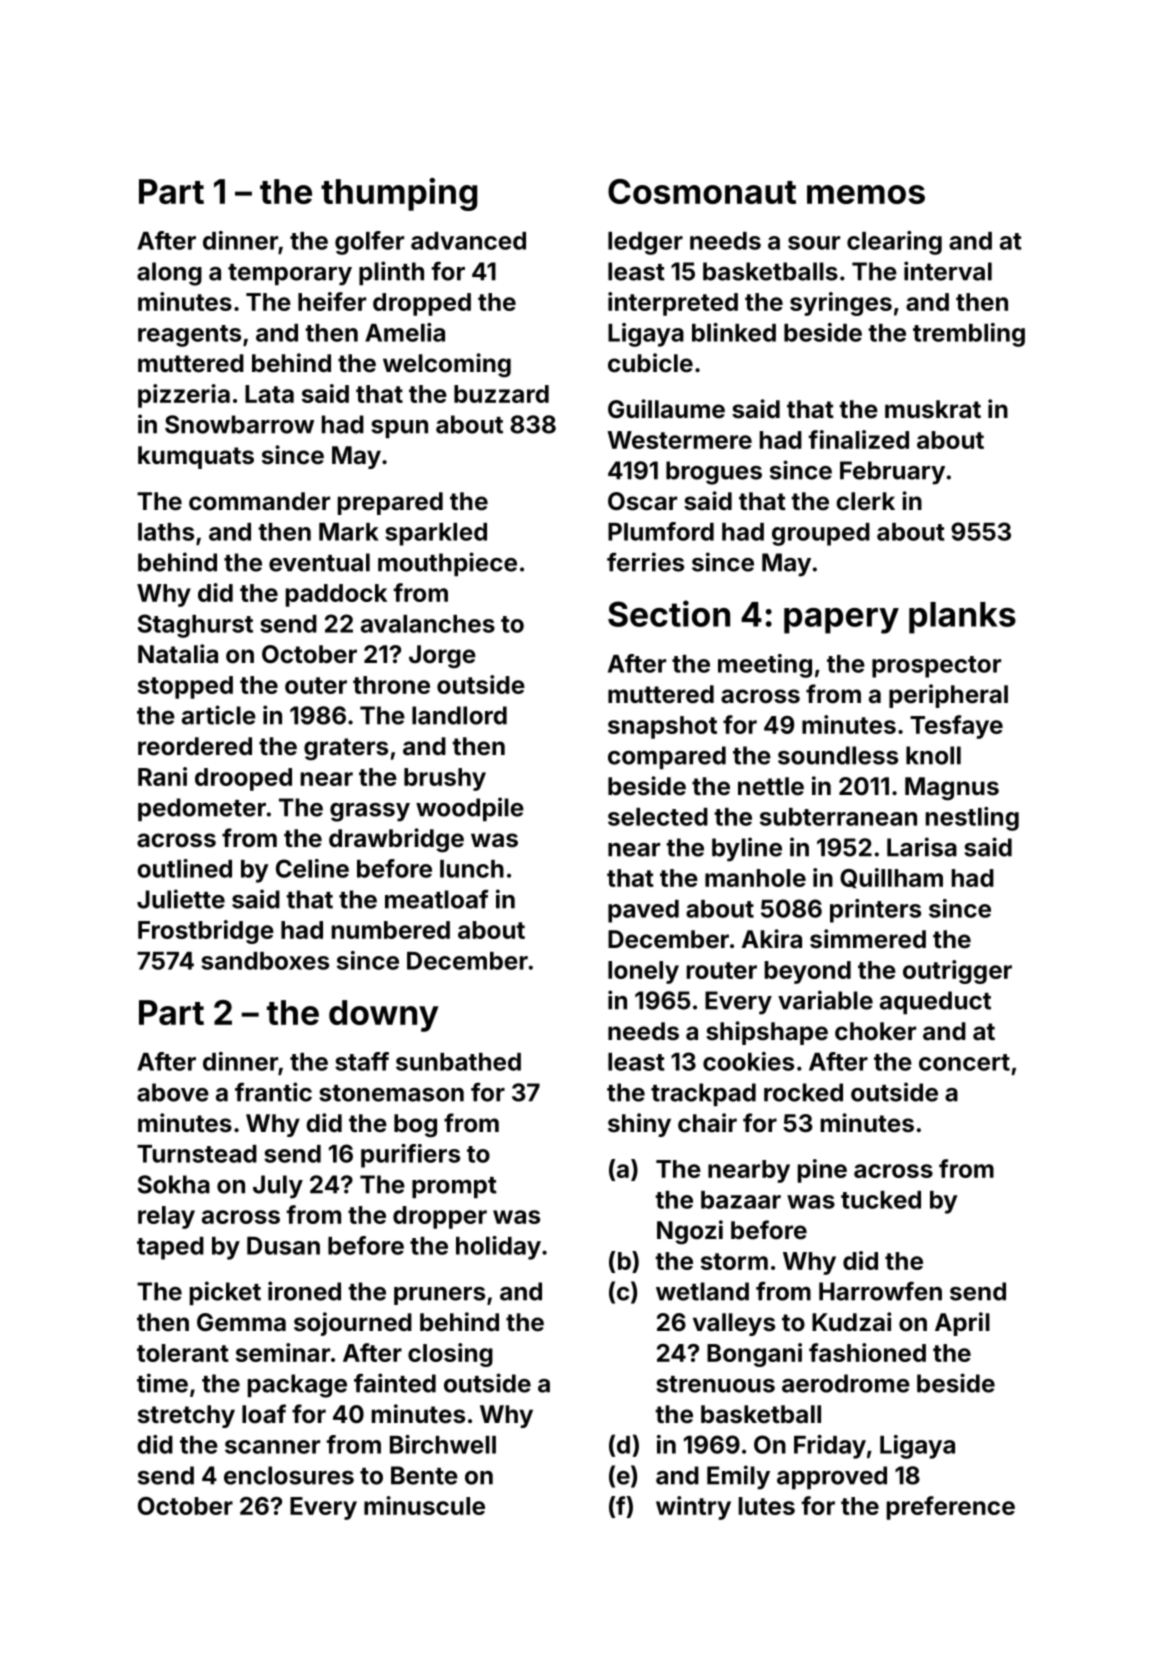  What do you see at coordinates (922, 847) in the screenshot?
I see `Larisa` at bounding box center [922, 847].
